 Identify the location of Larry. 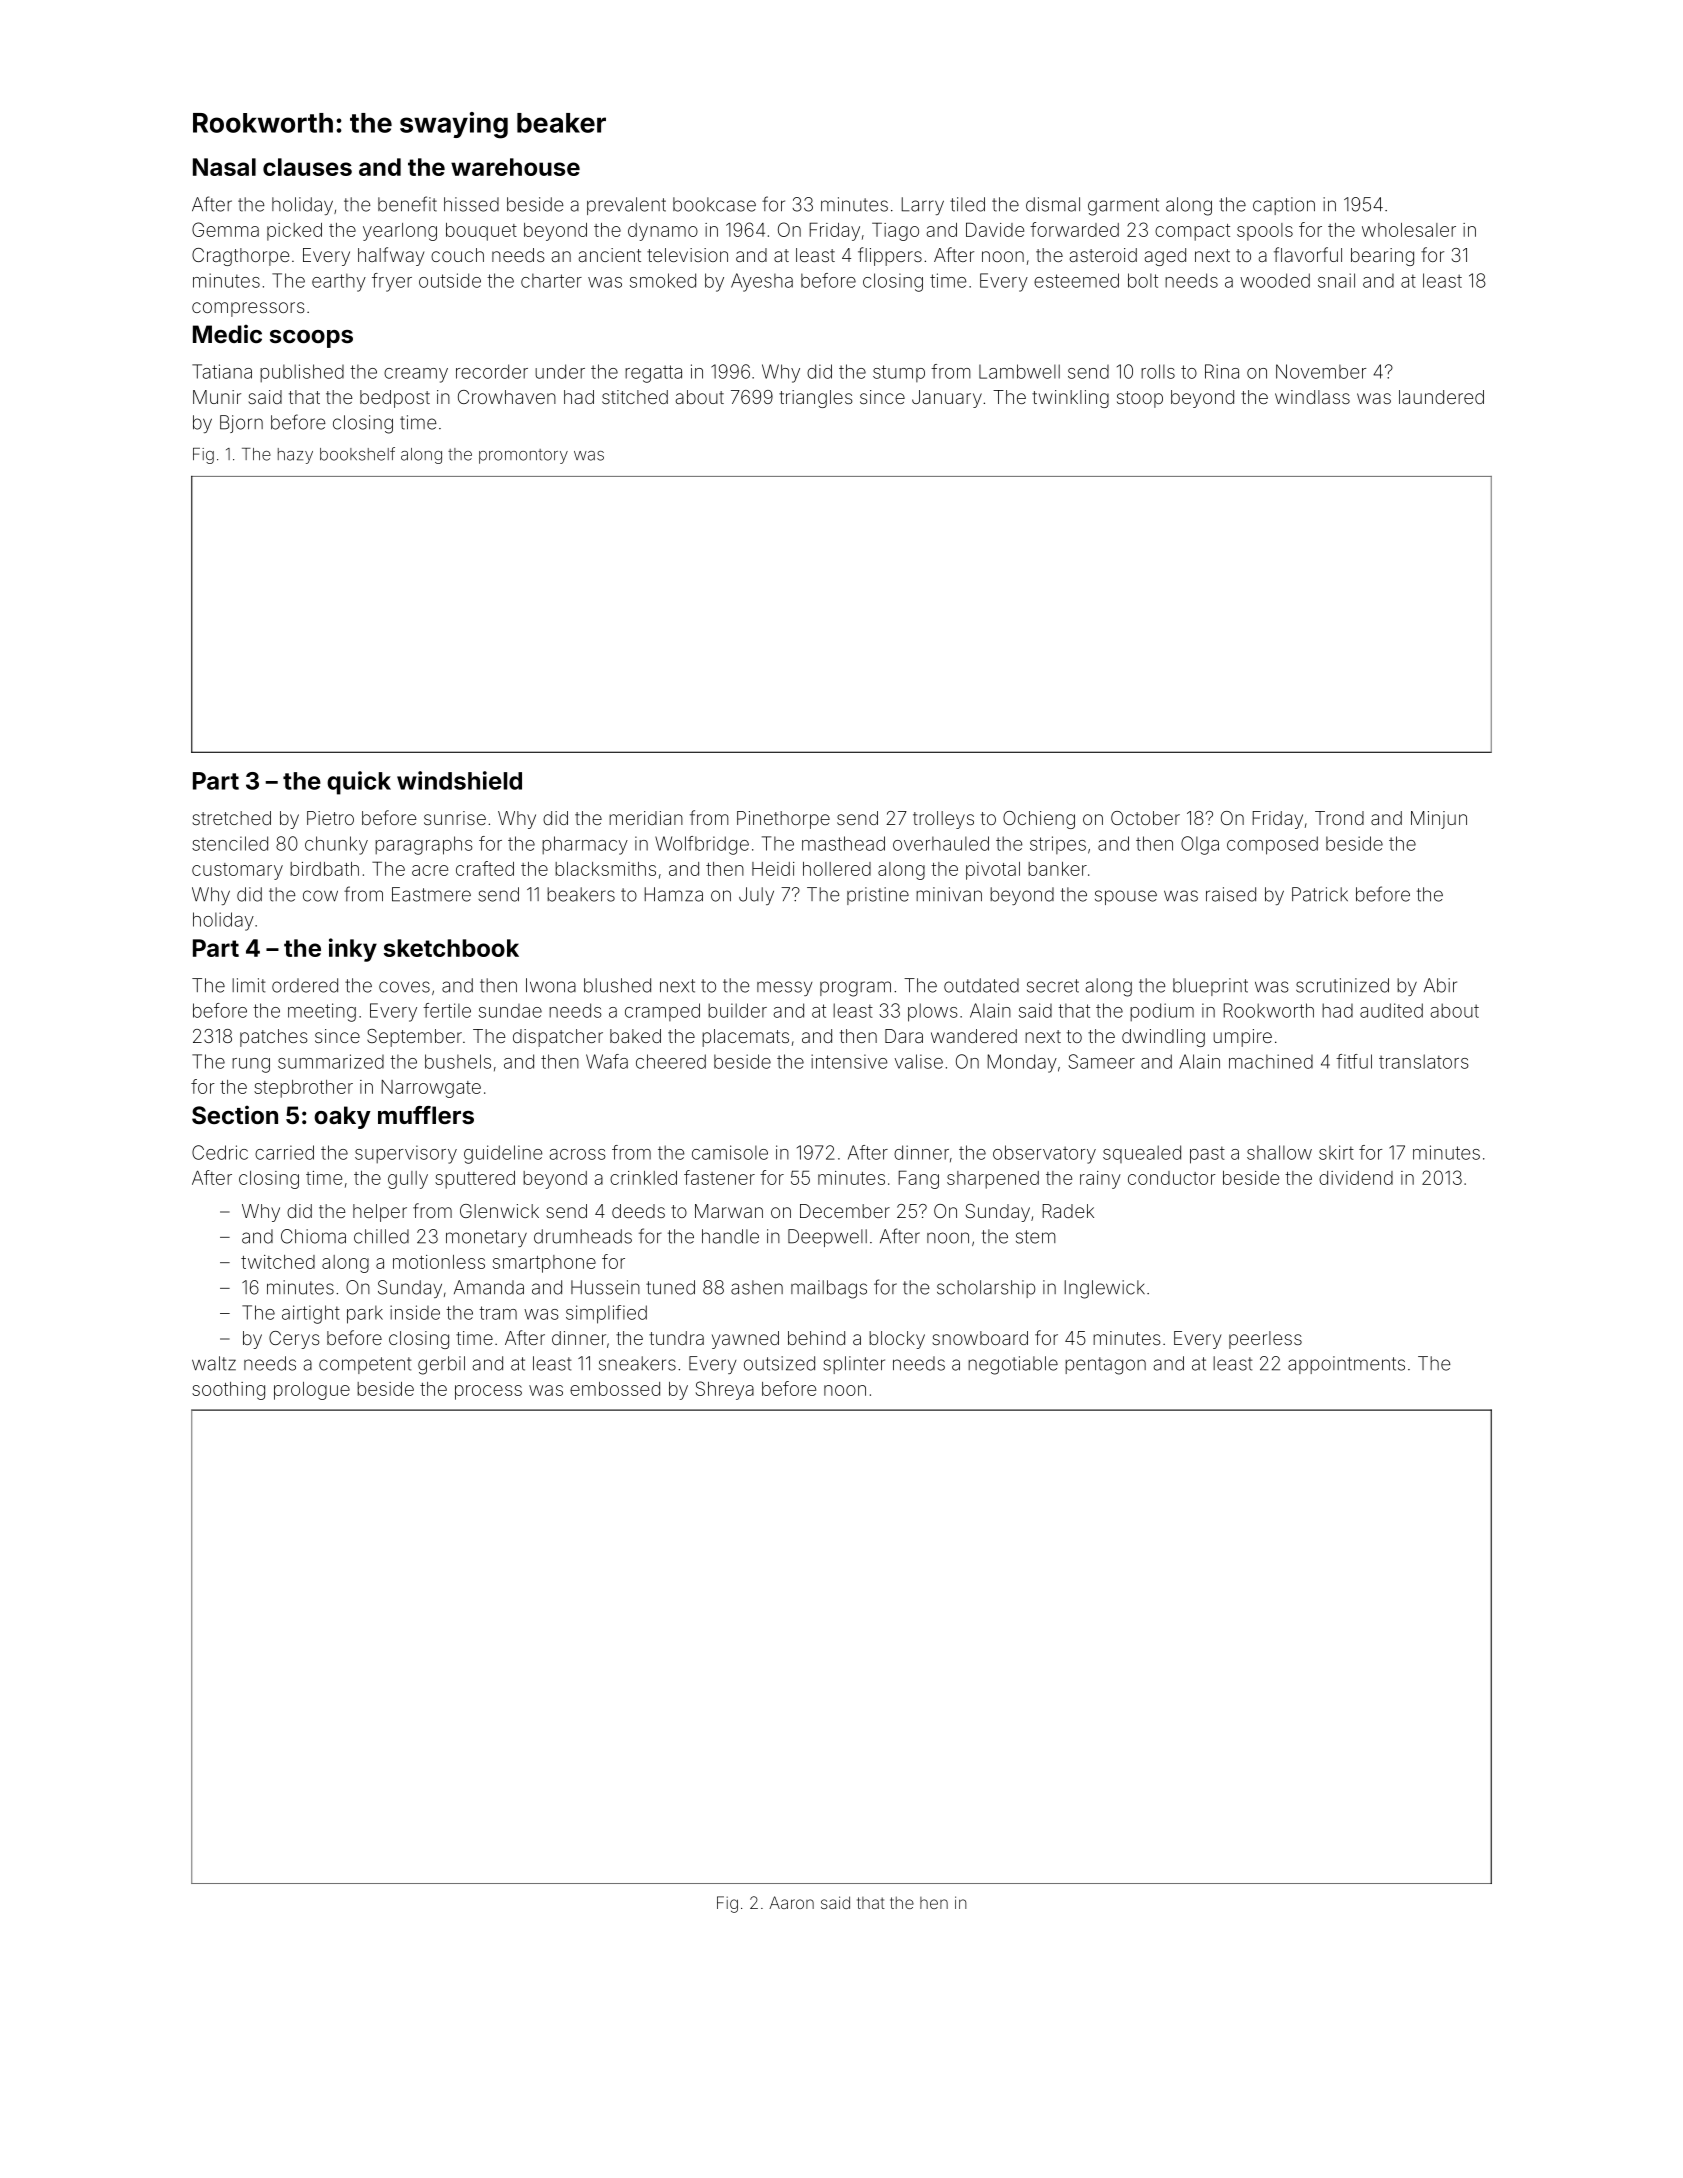
(923, 206).
